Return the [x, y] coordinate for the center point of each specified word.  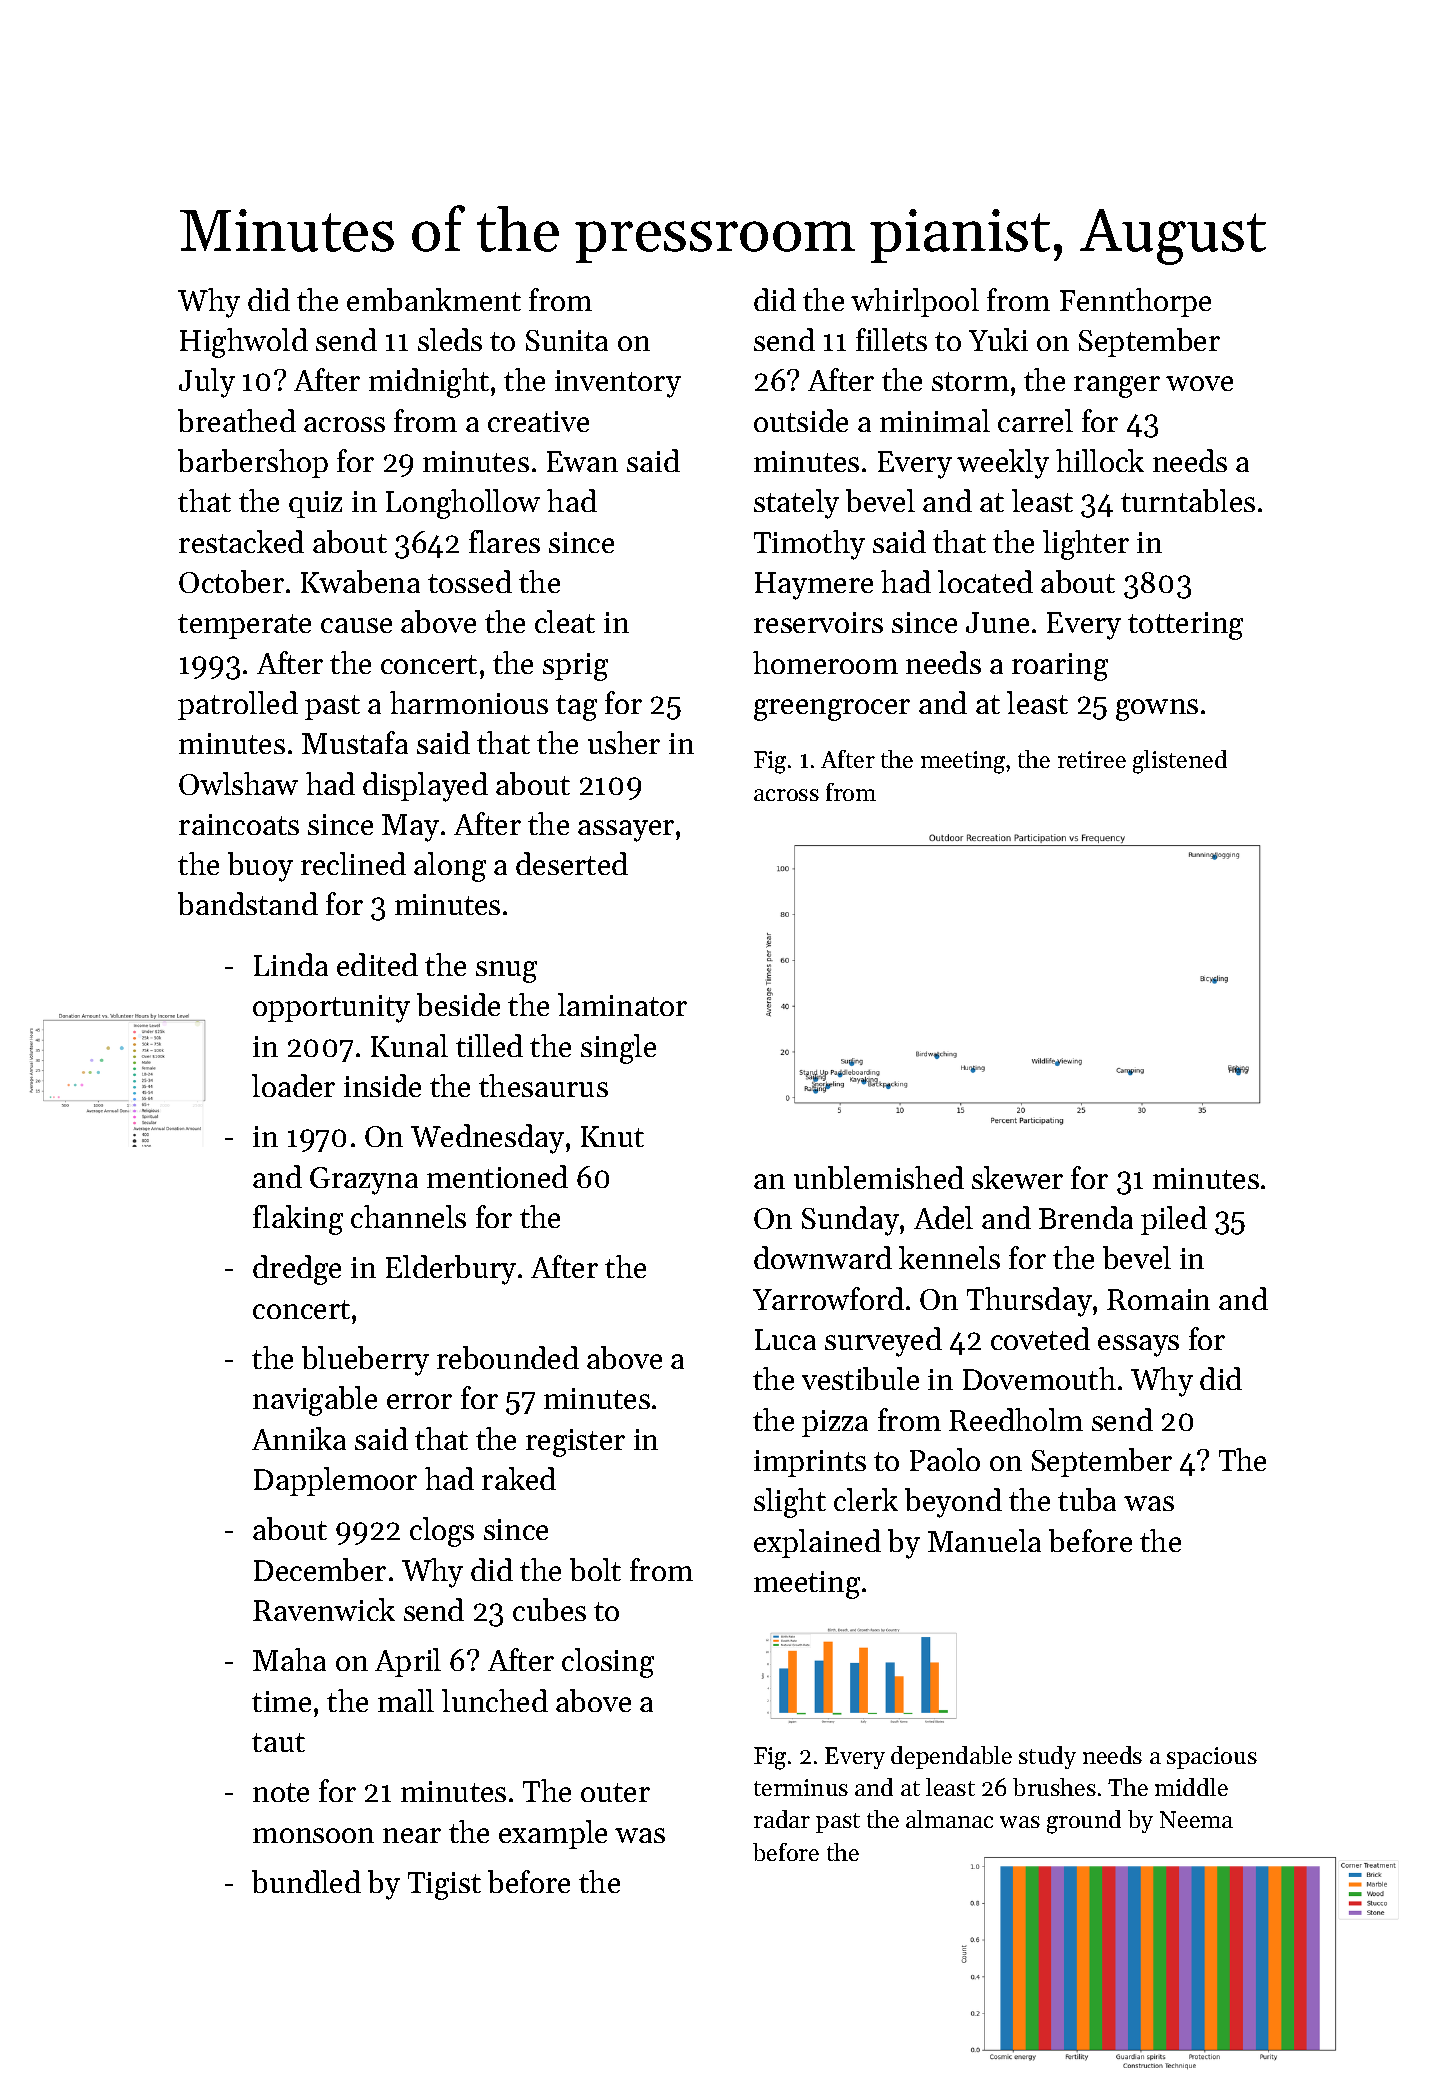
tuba [1087, 1499]
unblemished [879, 1177]
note [281, 1792]
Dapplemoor [335, 1481]
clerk [866, 1499]
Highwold [244, 343]
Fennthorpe [1135, 302]
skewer [1017, 1177]
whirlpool [915, 302]
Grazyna [364, 1181]
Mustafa [355, 742]
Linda [291, 964]
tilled [489, 1045]
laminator [622, 1004]
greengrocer [832, 710]
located [985, 581]
